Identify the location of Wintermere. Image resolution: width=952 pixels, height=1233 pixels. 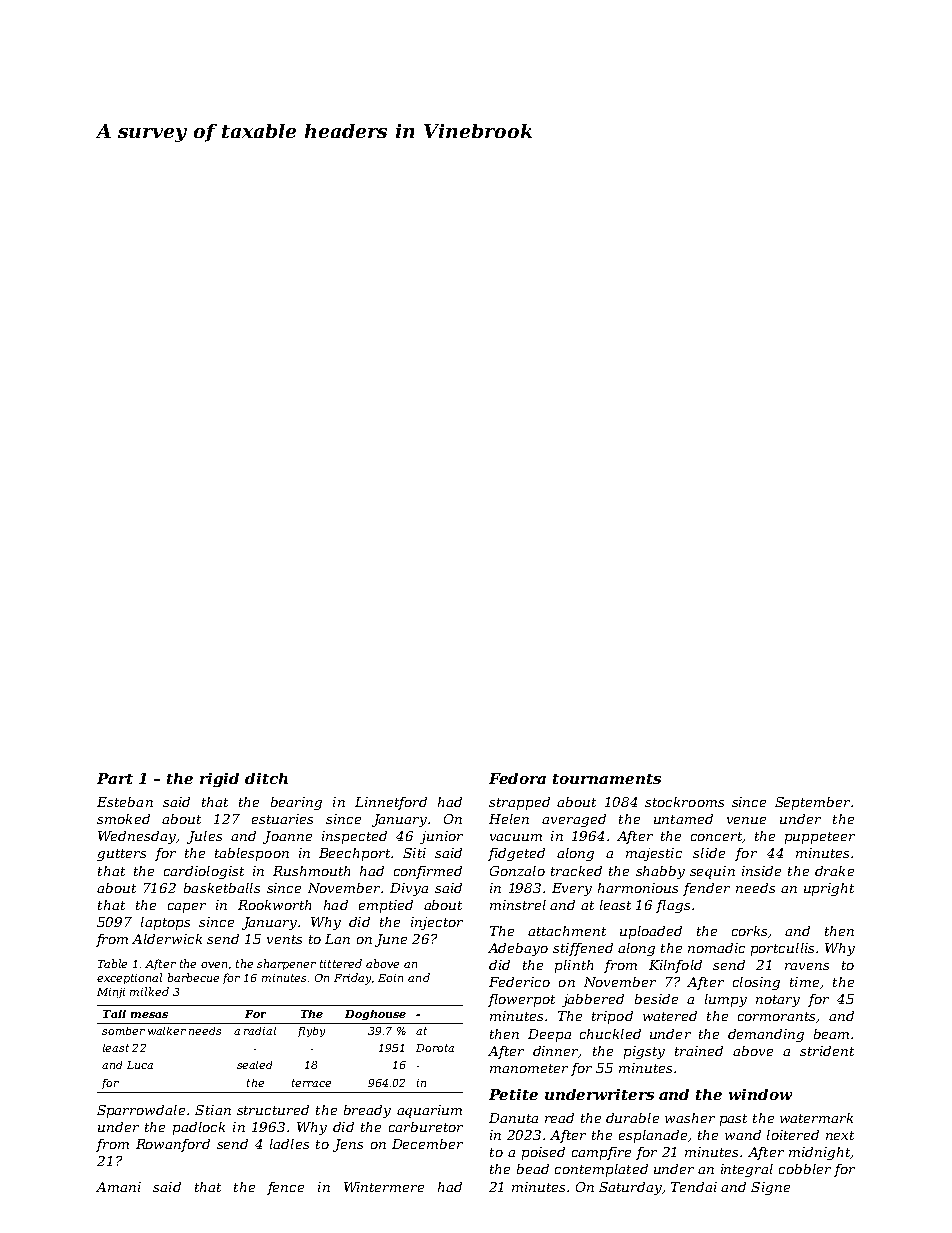
(384, 1187).
